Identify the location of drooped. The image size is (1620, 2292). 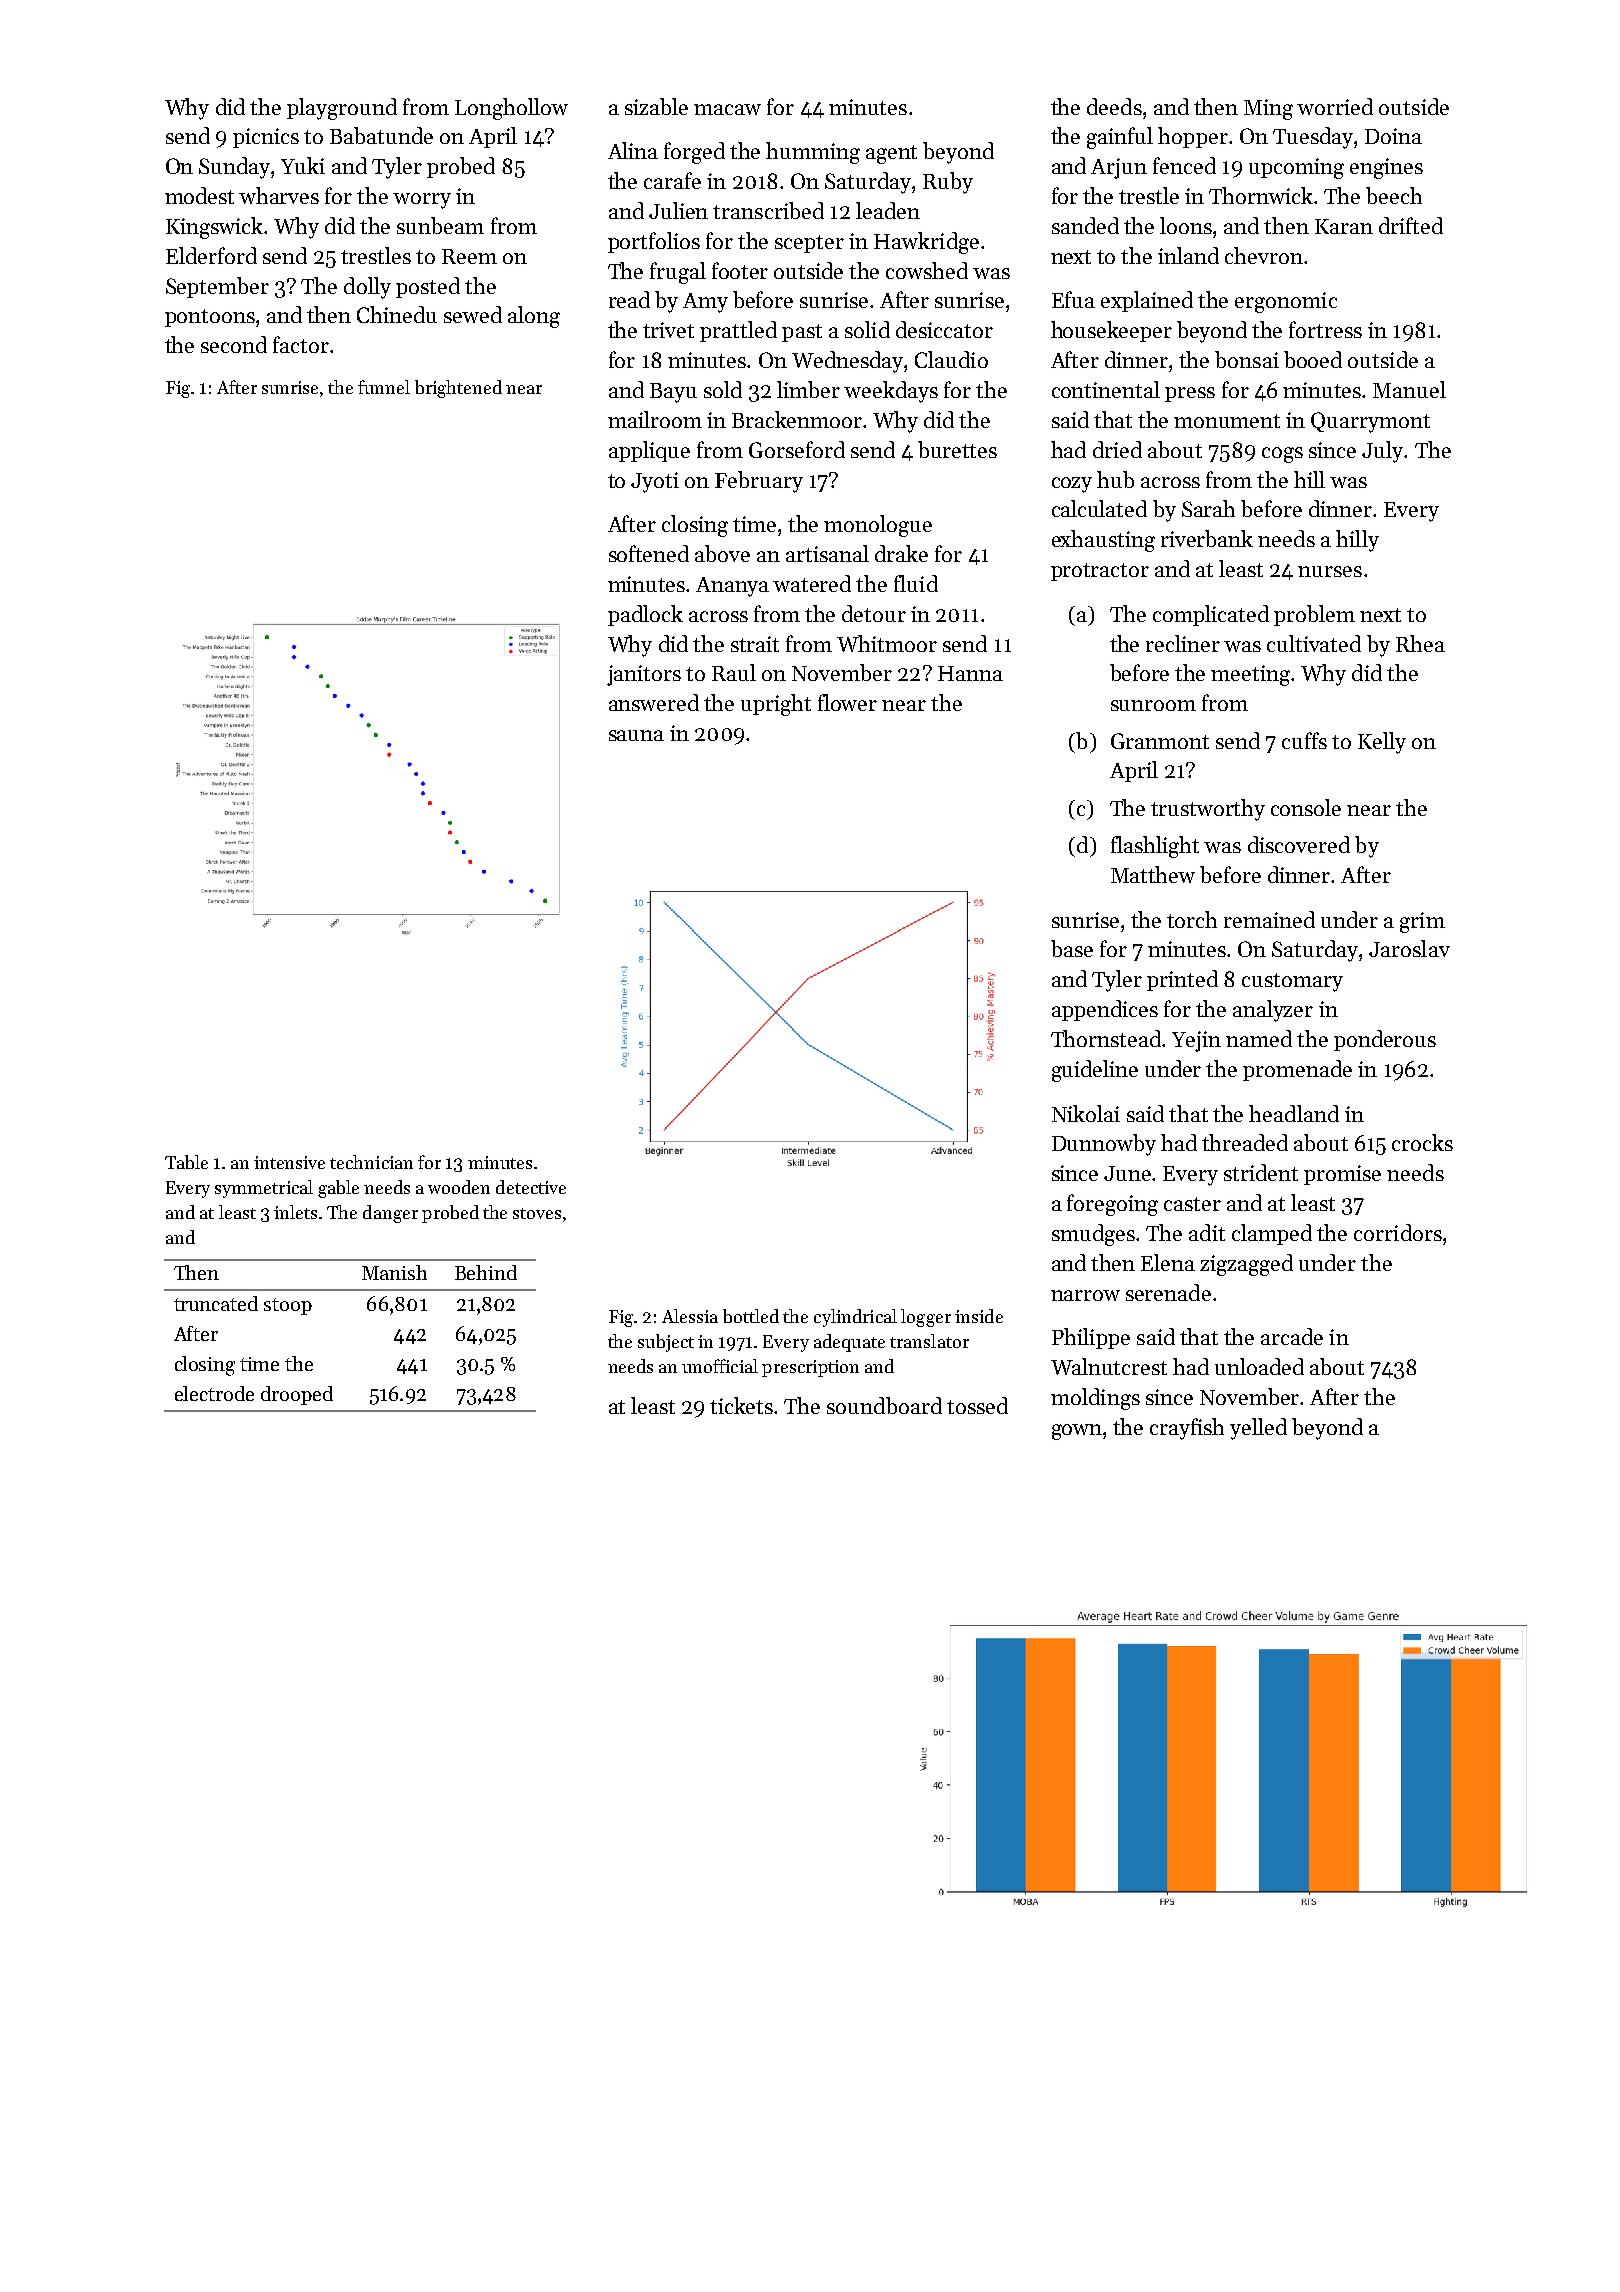
(297, 1395).
